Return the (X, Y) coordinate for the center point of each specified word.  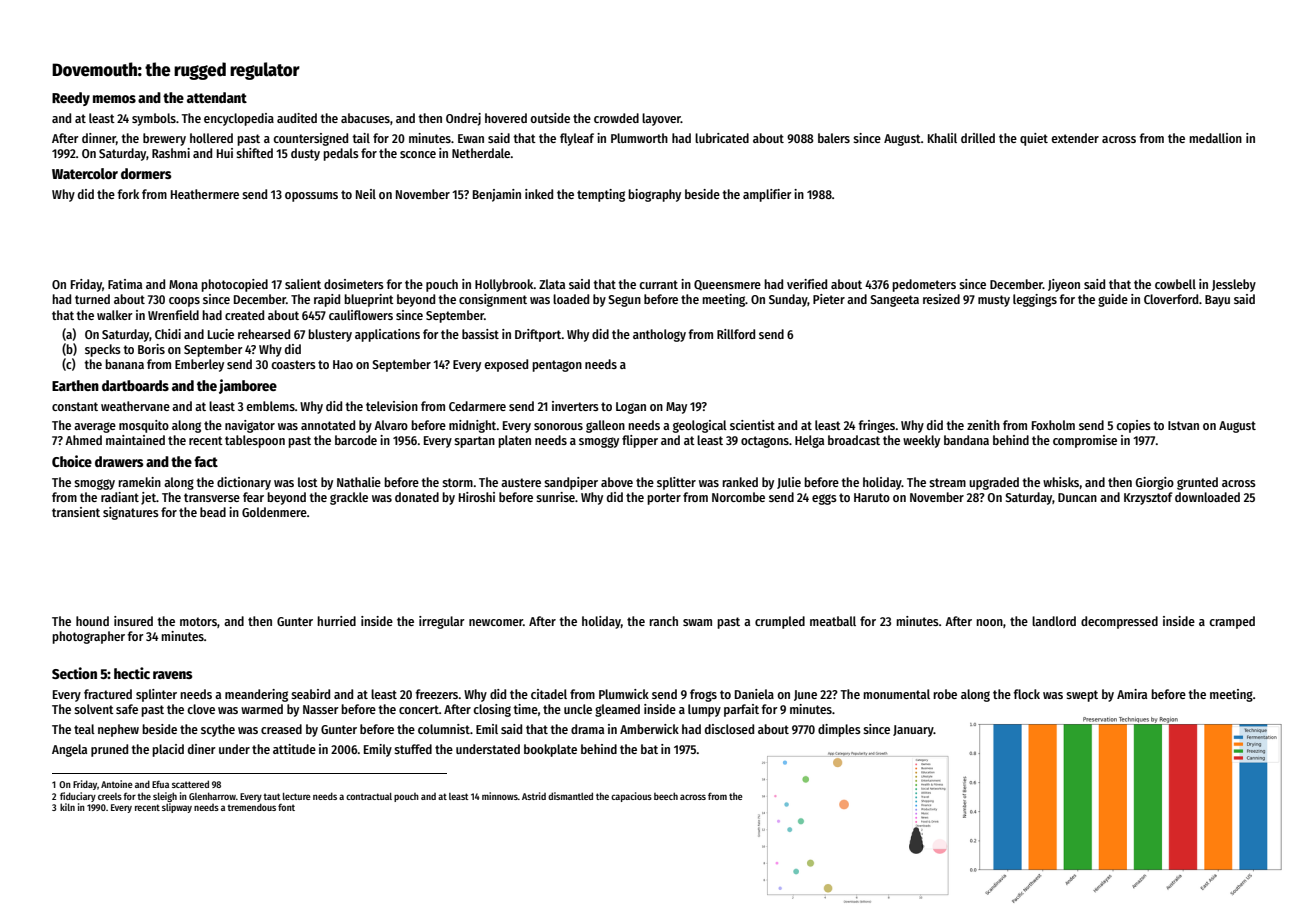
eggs (824, 499)
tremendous (251, 807)
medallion (1215, 138)
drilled (978, 138)
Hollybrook (504, 285)
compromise (1085, 441)
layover (661, 119)
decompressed (1119, 622)
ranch (663, 621)
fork (128, 194)
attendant (217, 97)
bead (213, 512)
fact (206, 461)
